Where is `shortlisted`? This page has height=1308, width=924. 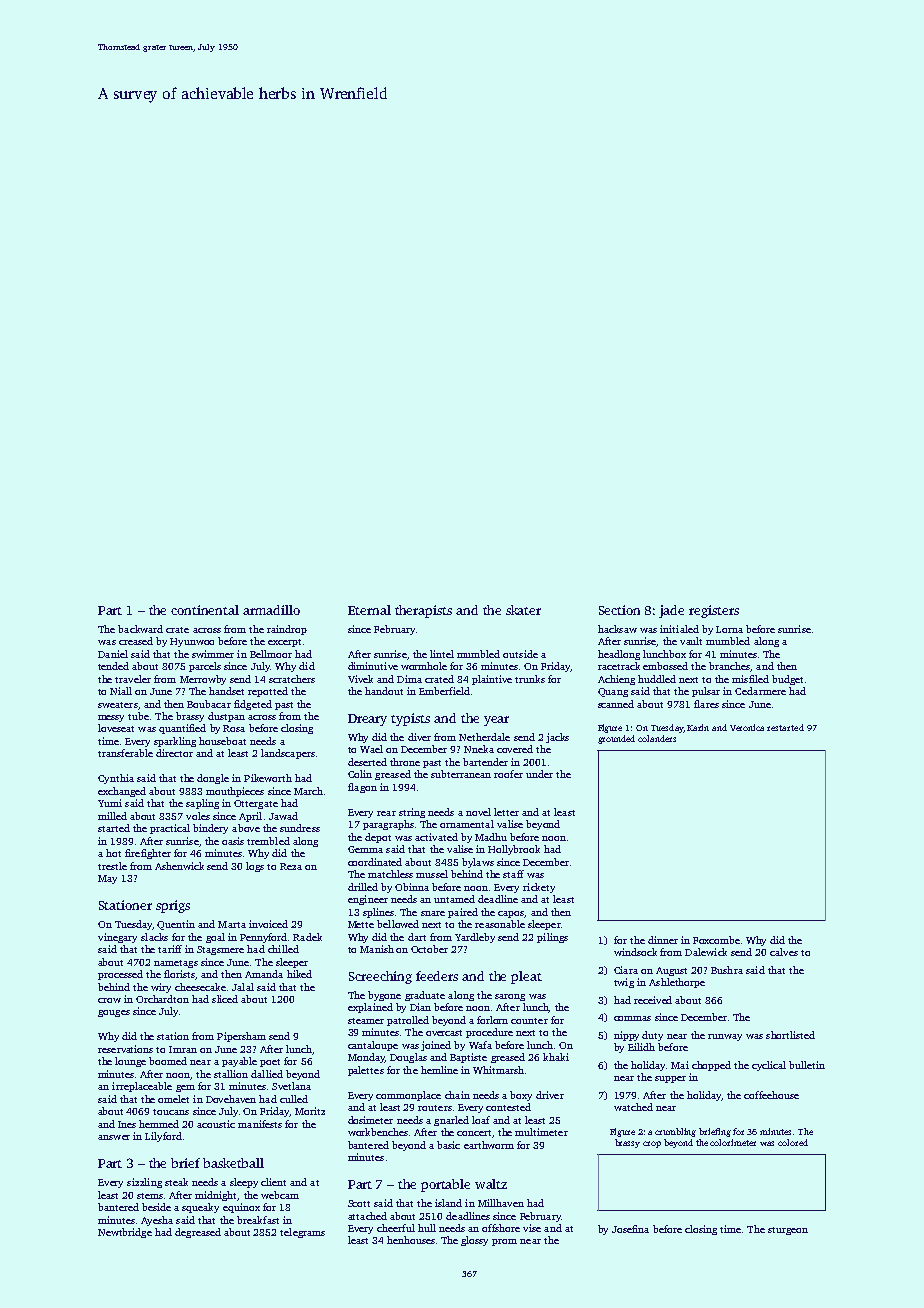 shortlisted is located at coordinates (790, 1035).
